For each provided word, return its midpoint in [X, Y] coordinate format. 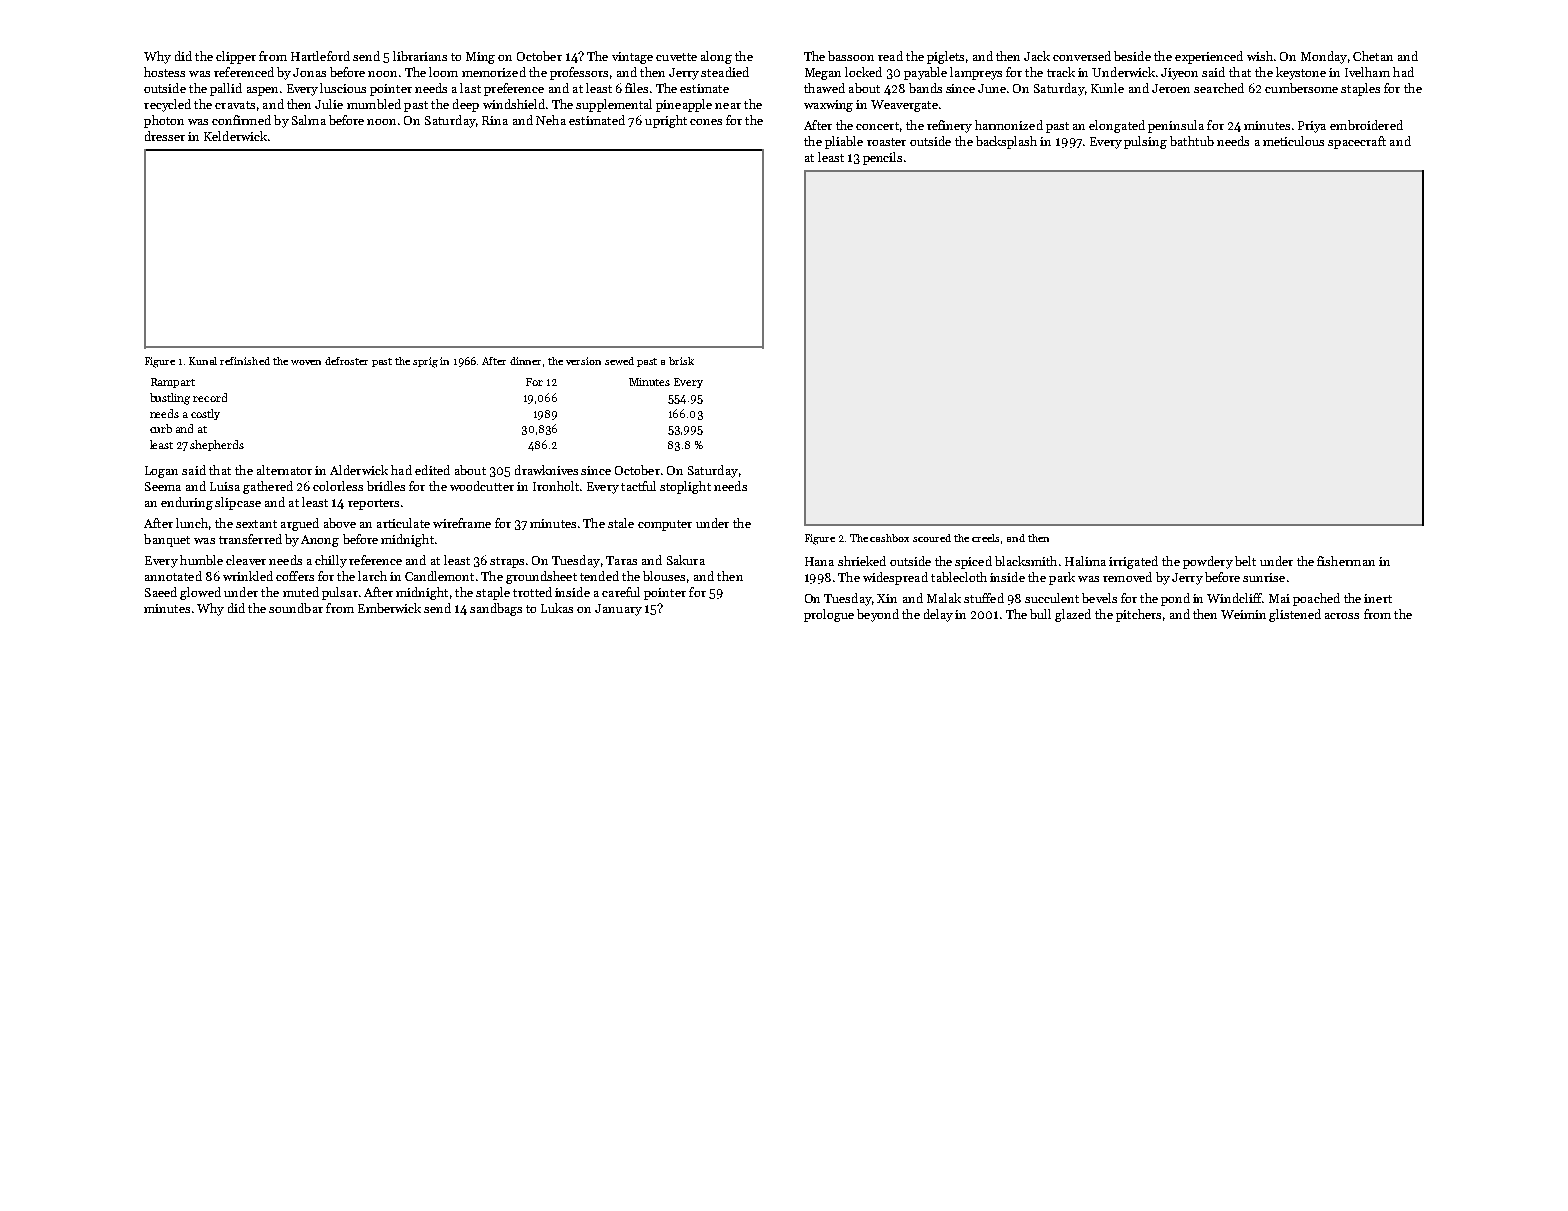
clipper [236, 57]
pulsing [1145, 142]
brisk [681, 361]
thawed [824, 88]
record [210, 397]
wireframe [462, 523]
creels [985, 538]
